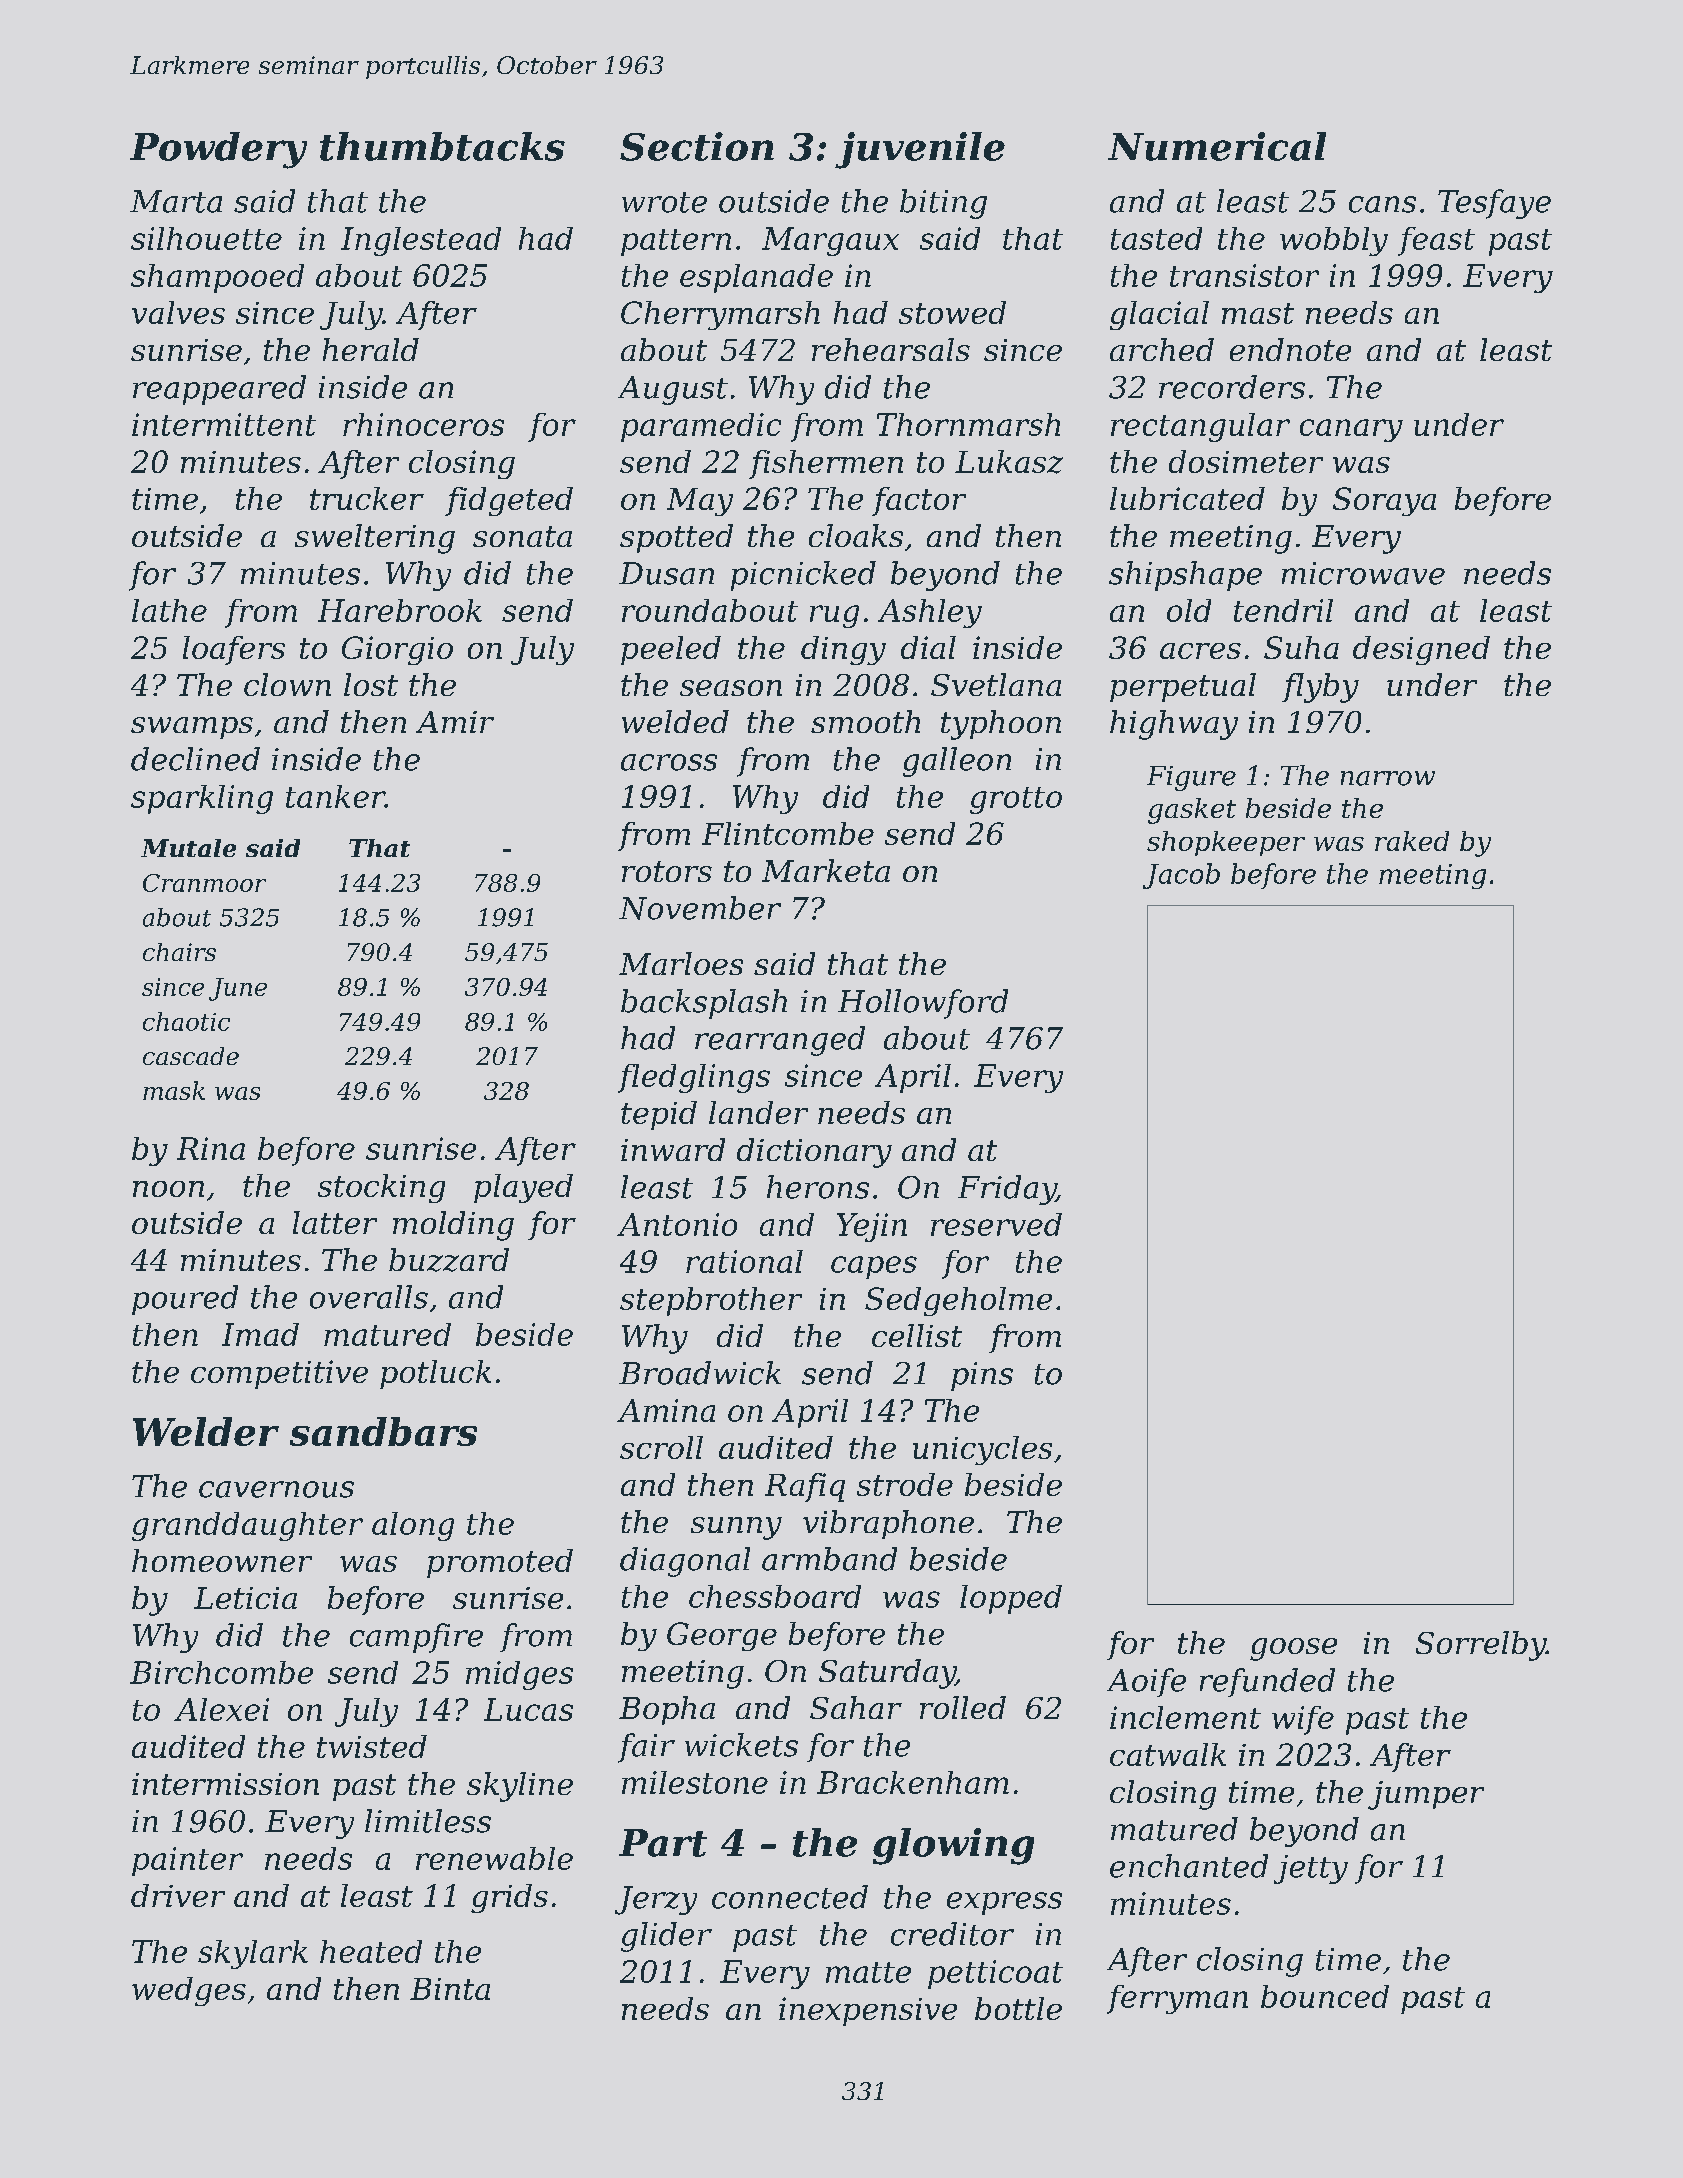 Image resolution: width=1683 pixels, height=2178 pixels. I want to click on Rina, so click(211, 1148).
